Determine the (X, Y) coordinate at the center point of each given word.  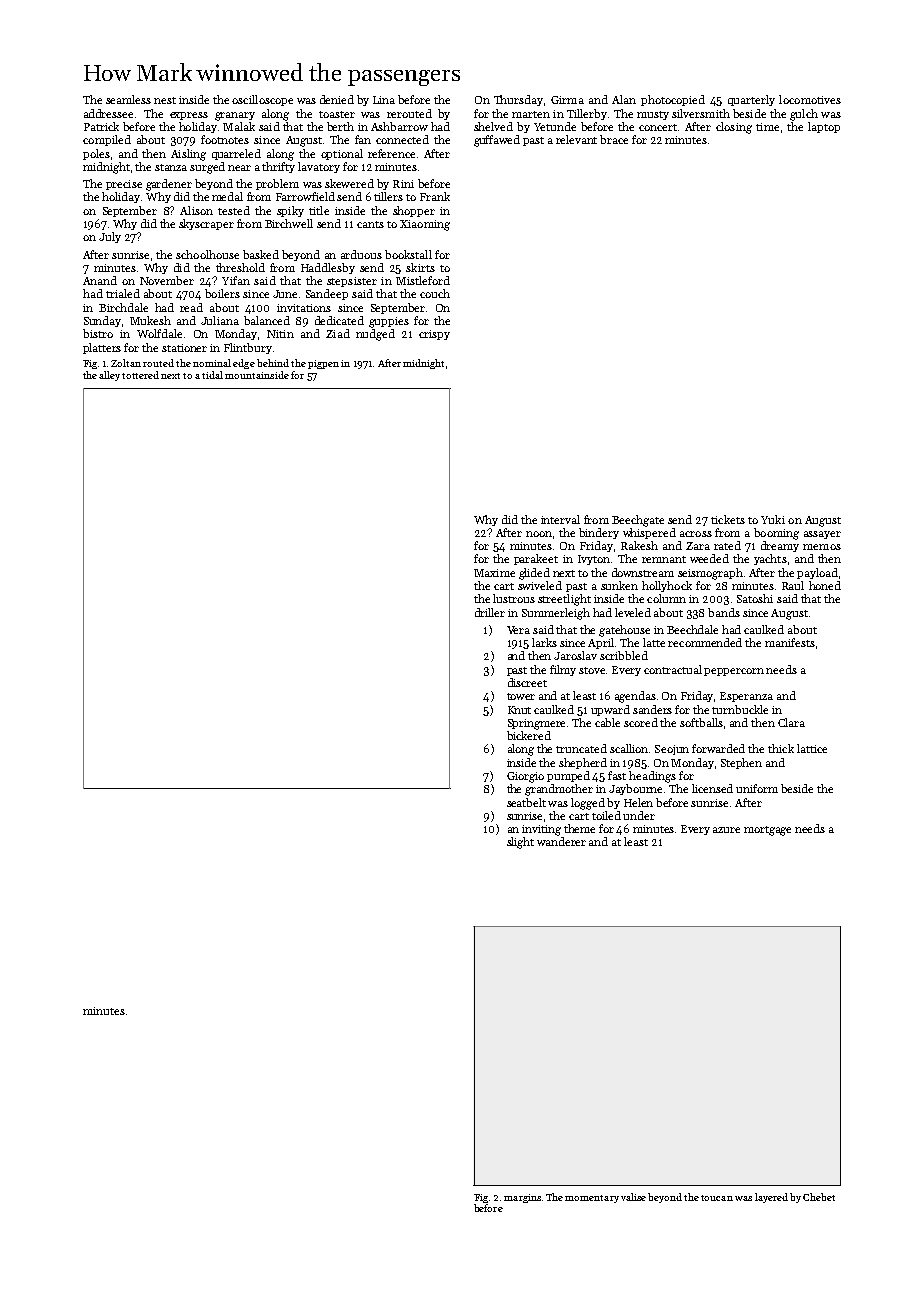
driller (490, 612)
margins (522, 1198)
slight (520, 843)
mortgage (767, 831)
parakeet (536, 559)
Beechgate (638, 521)
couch (435, 293)
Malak (239, 126)
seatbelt (526, 802)
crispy (434, 335)
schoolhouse (207, 254)
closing (734, 128)
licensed (712, 788)
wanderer (561, 841)
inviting (541, 830)
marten (531, 114)
